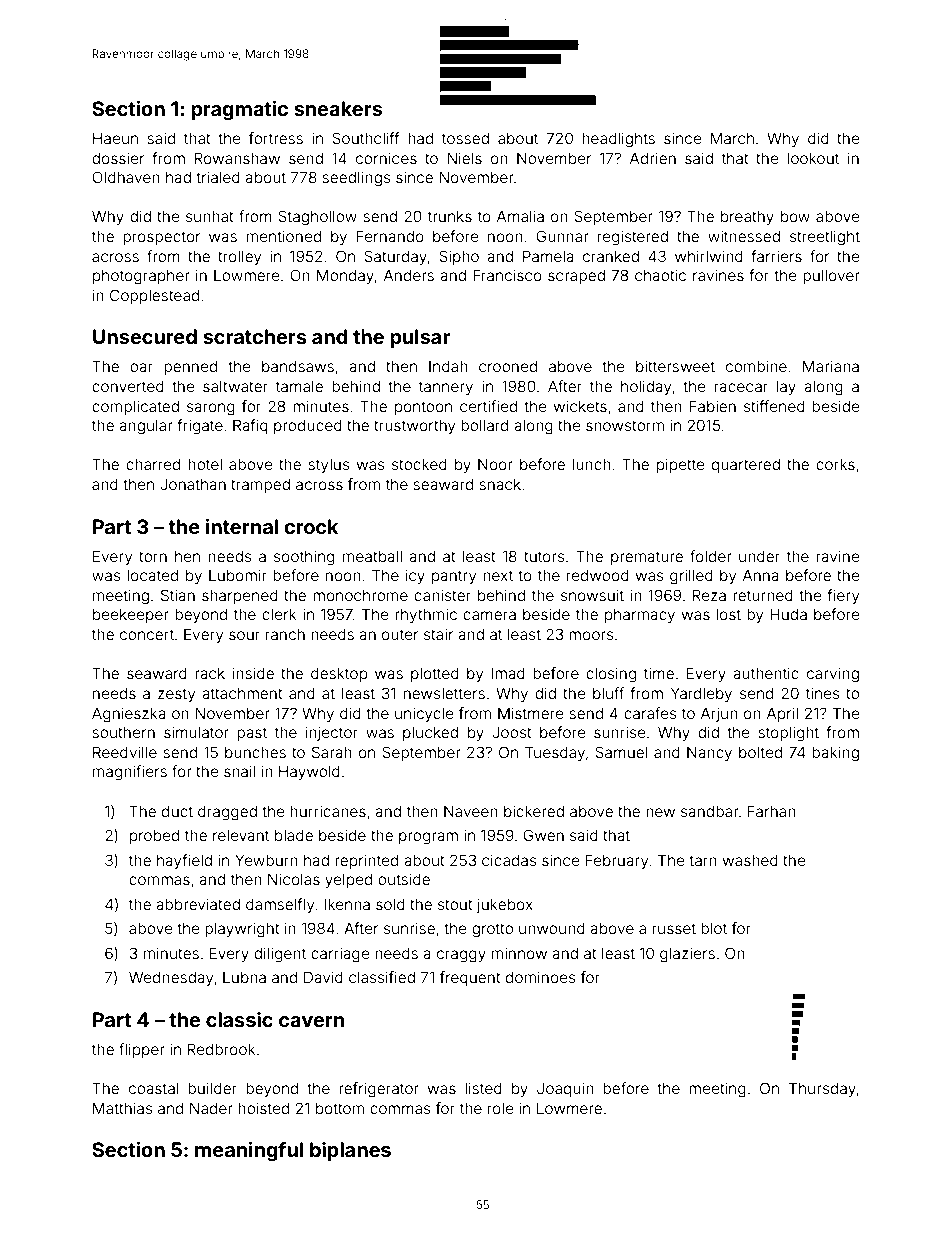 Image resolution: width=952 pixels, height=1233 pixels. I want to click on rhythmic, so click(426, 615).
